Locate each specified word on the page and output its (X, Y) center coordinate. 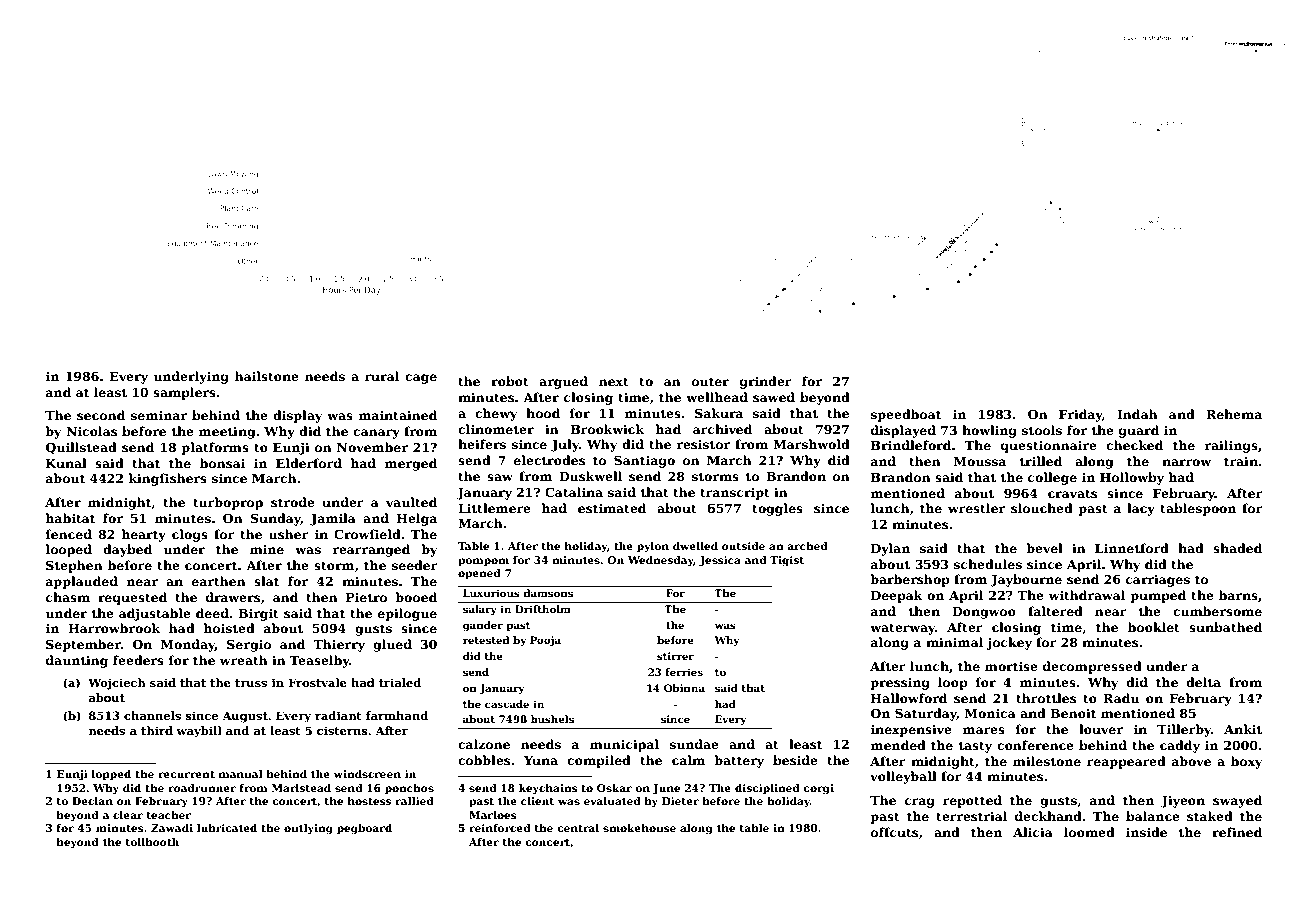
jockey (1009, 643)
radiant (338, 715)
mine (267, 549)
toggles (777, 509)
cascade (507, 704)
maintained (397, 415)
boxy (1246, 762)
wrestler (976, 508)
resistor (703, 444)
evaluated (612, 801)
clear (128, 815)
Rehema (1234, 414)
